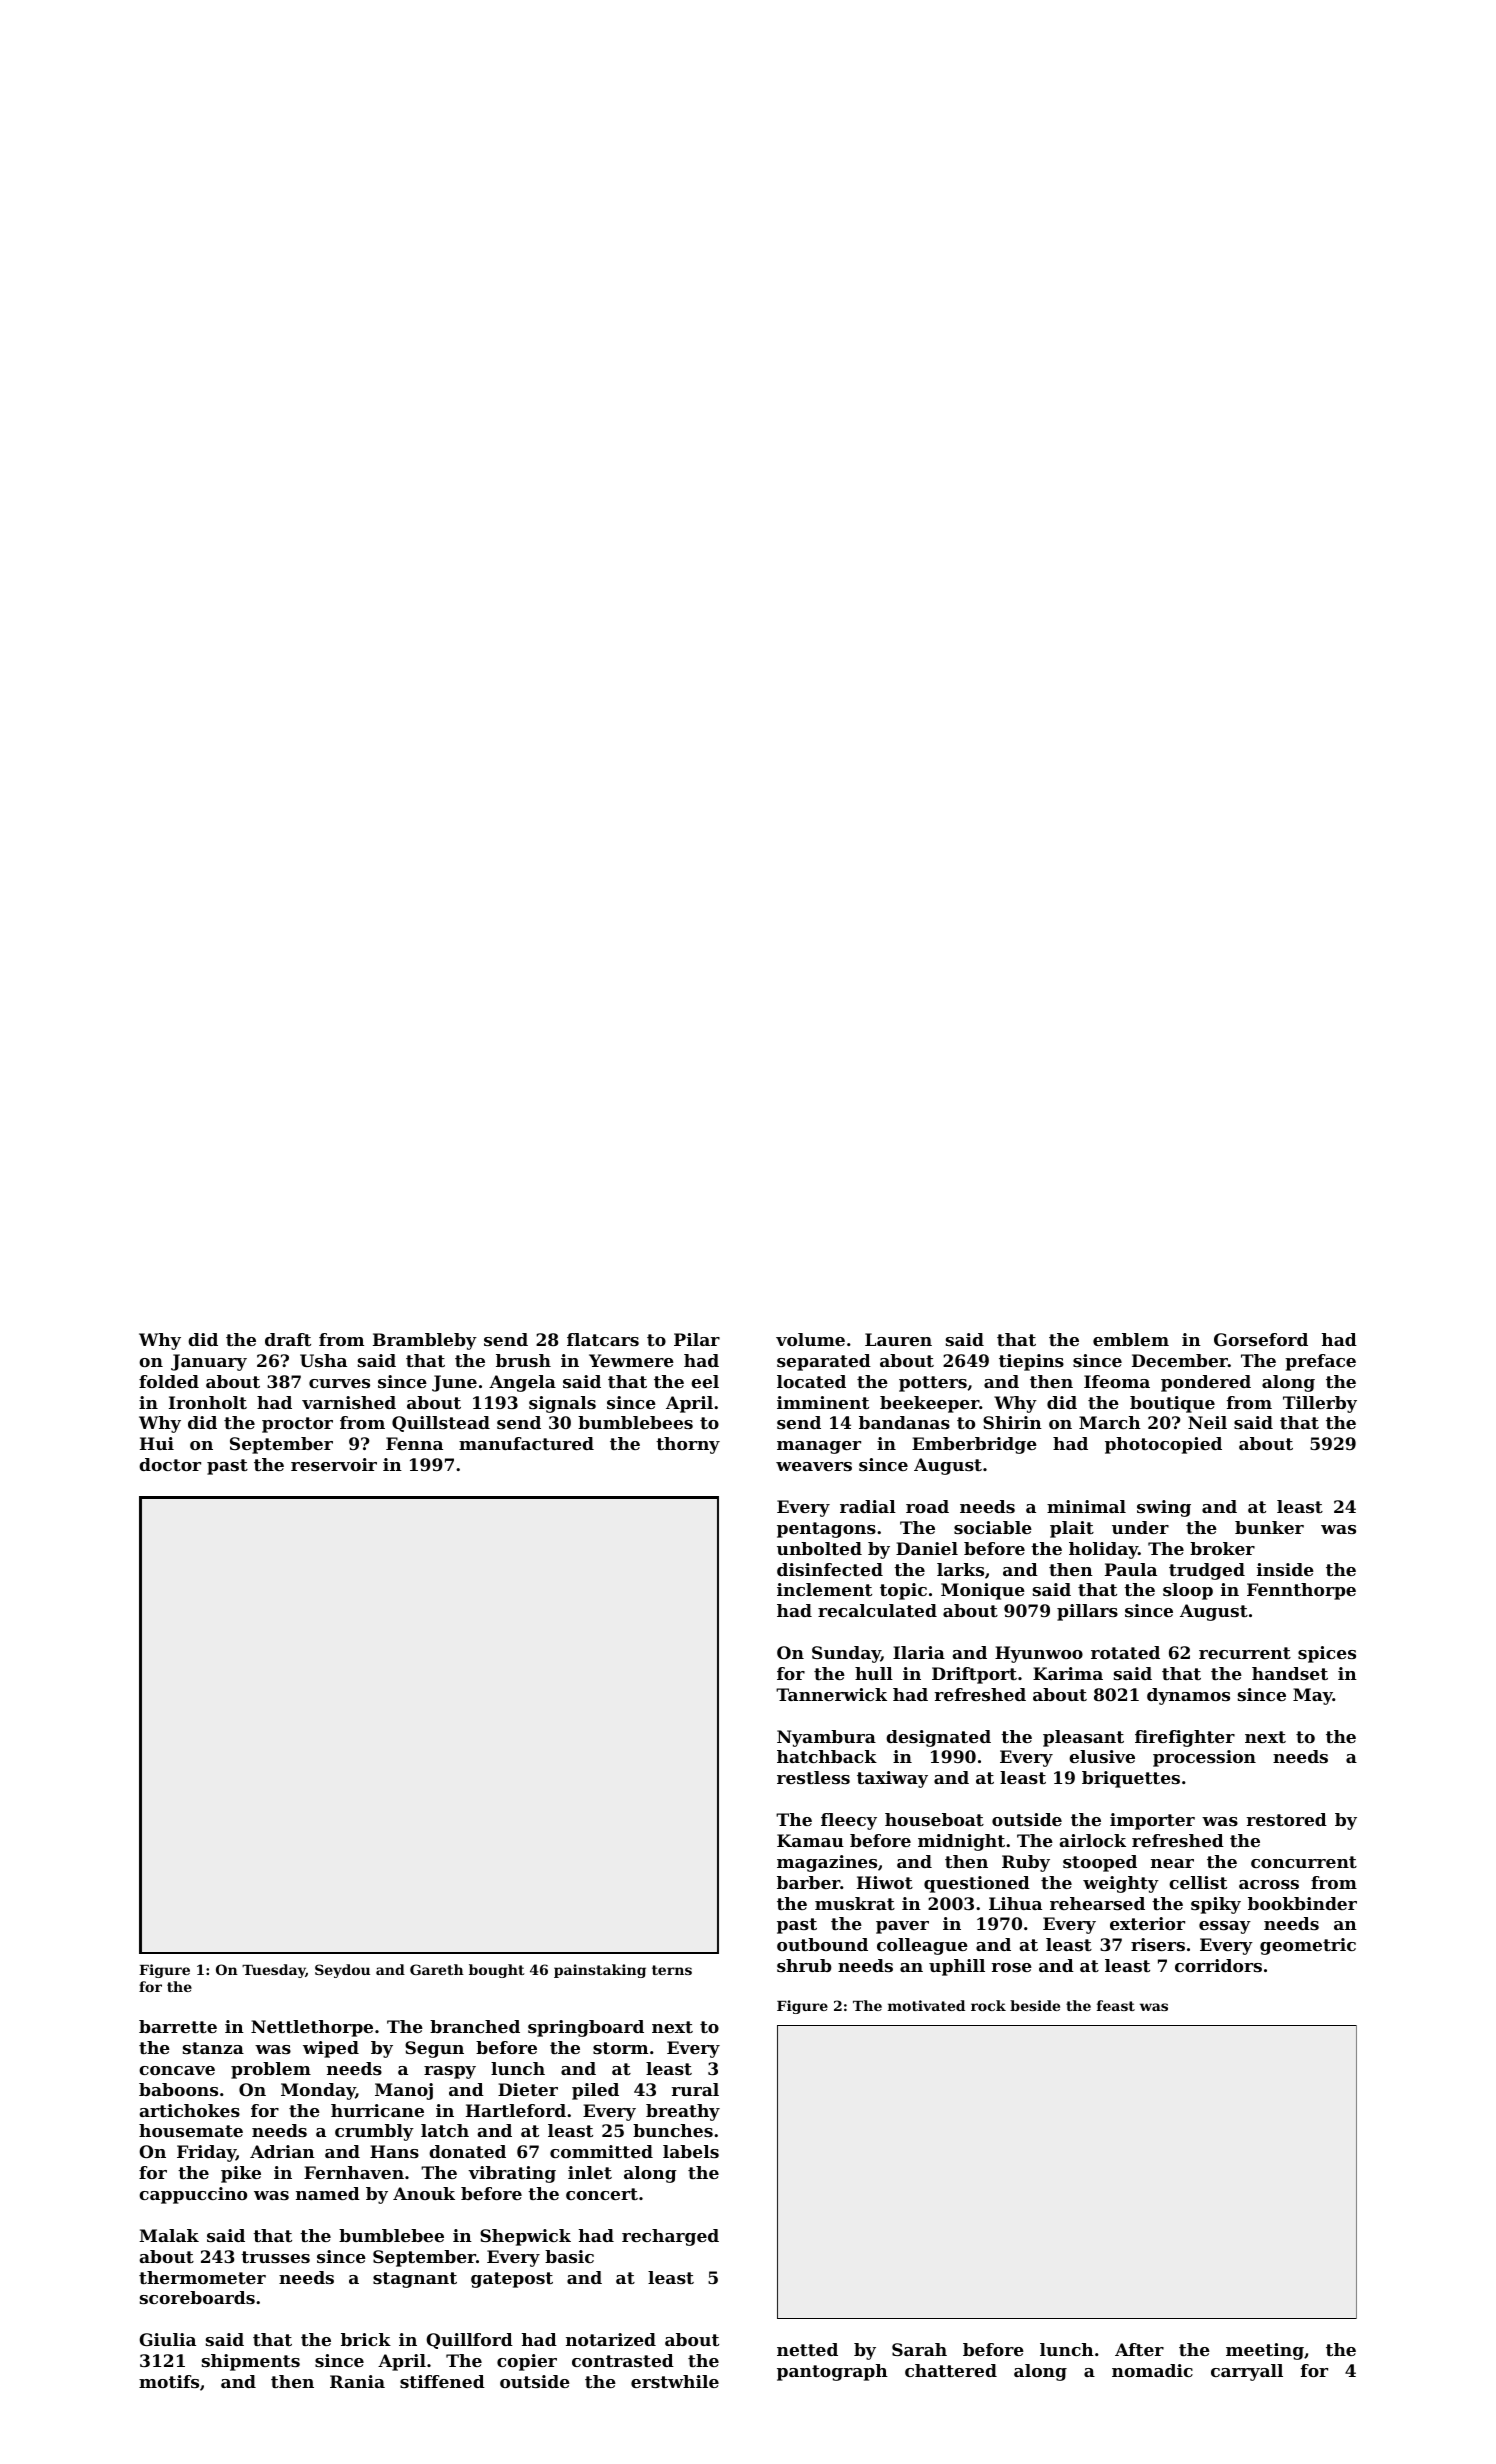  I want to click on Brambleby, so click(425, 1341).
